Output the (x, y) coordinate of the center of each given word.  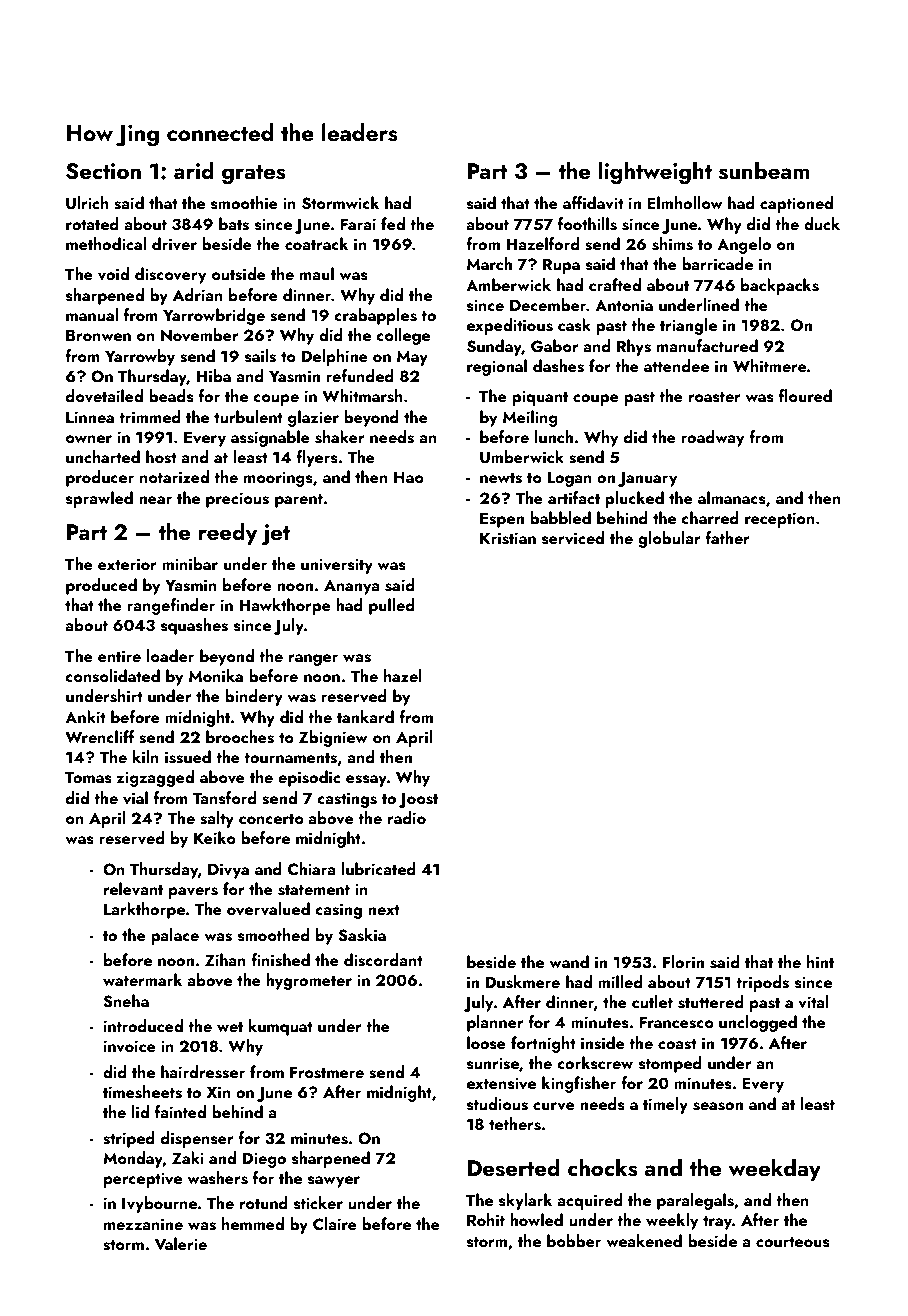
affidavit (593, 203)
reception (780, 520)
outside (239, 274)
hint (820, 961)
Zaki (188, 1157)
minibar (190, 563)
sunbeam (764, 170)
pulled (392, 606)
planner (495, 1023)
